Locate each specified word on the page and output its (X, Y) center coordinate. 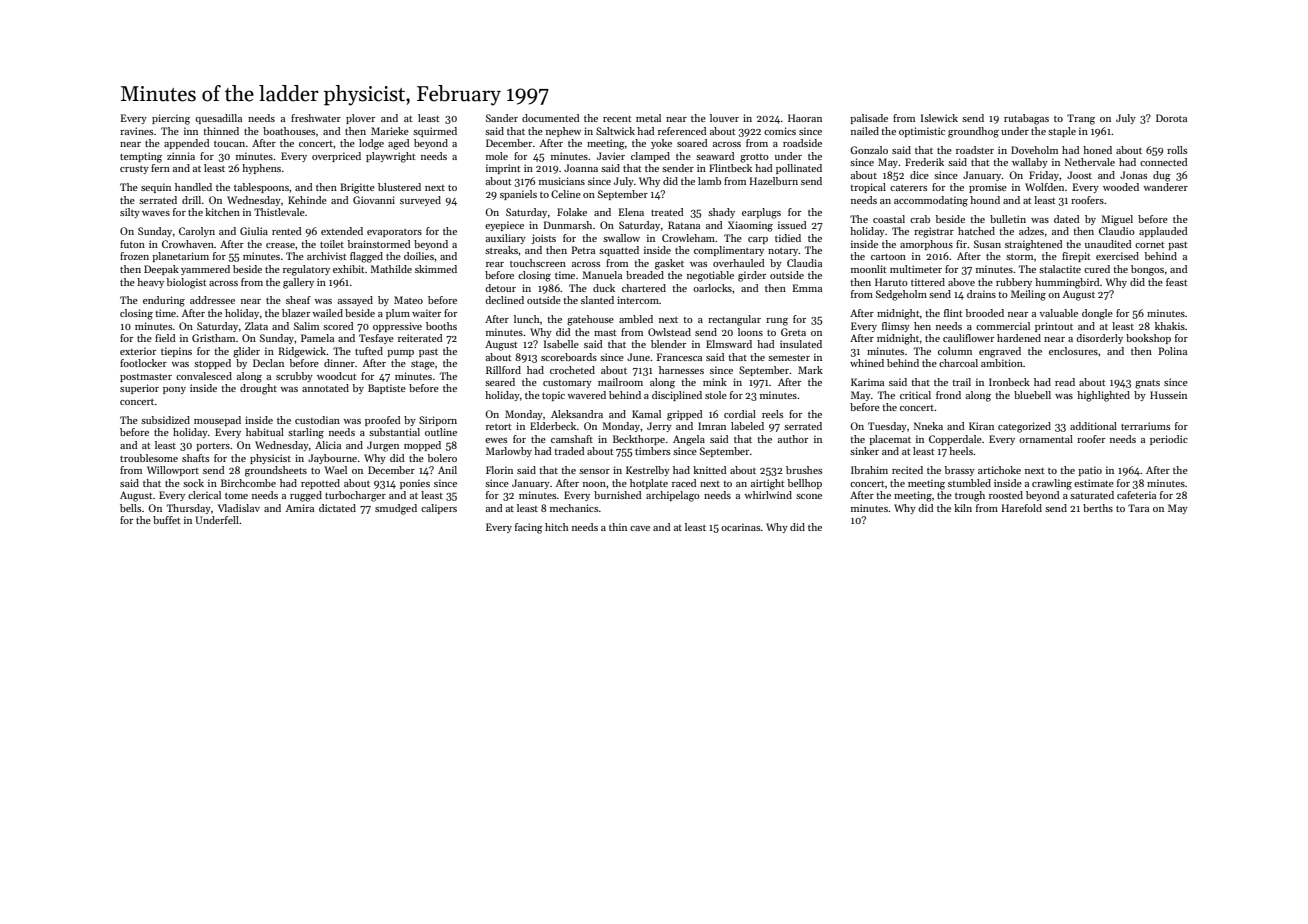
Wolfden (1044, 187)
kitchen (222, 212)
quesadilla (218, 119)
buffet (166, 520)
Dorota (1171, 118)
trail (961, 382)
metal (648, 118)
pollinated (799, 169)
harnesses (681, 370)
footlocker (143, 363)
